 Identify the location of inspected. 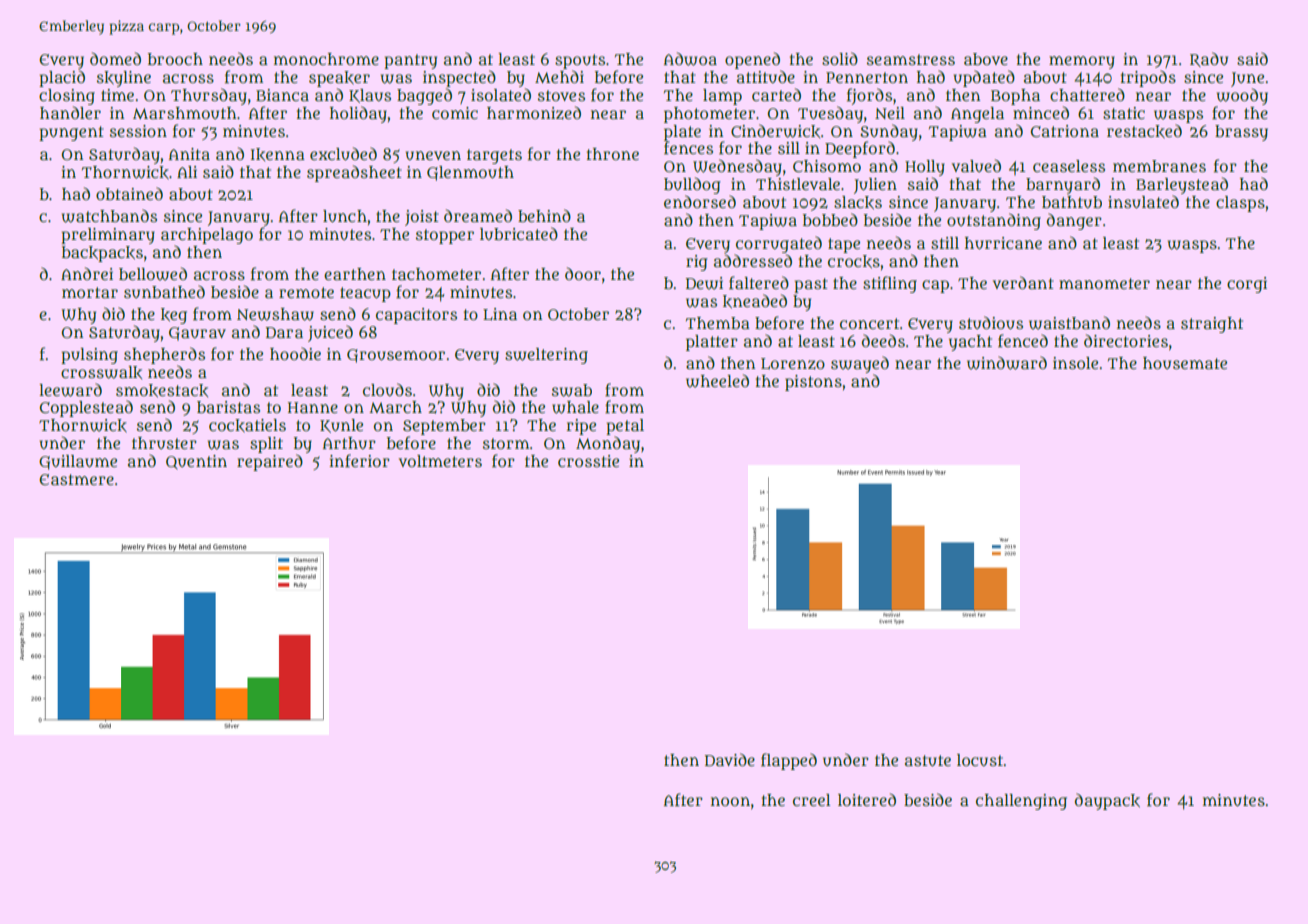
(459, 78).
